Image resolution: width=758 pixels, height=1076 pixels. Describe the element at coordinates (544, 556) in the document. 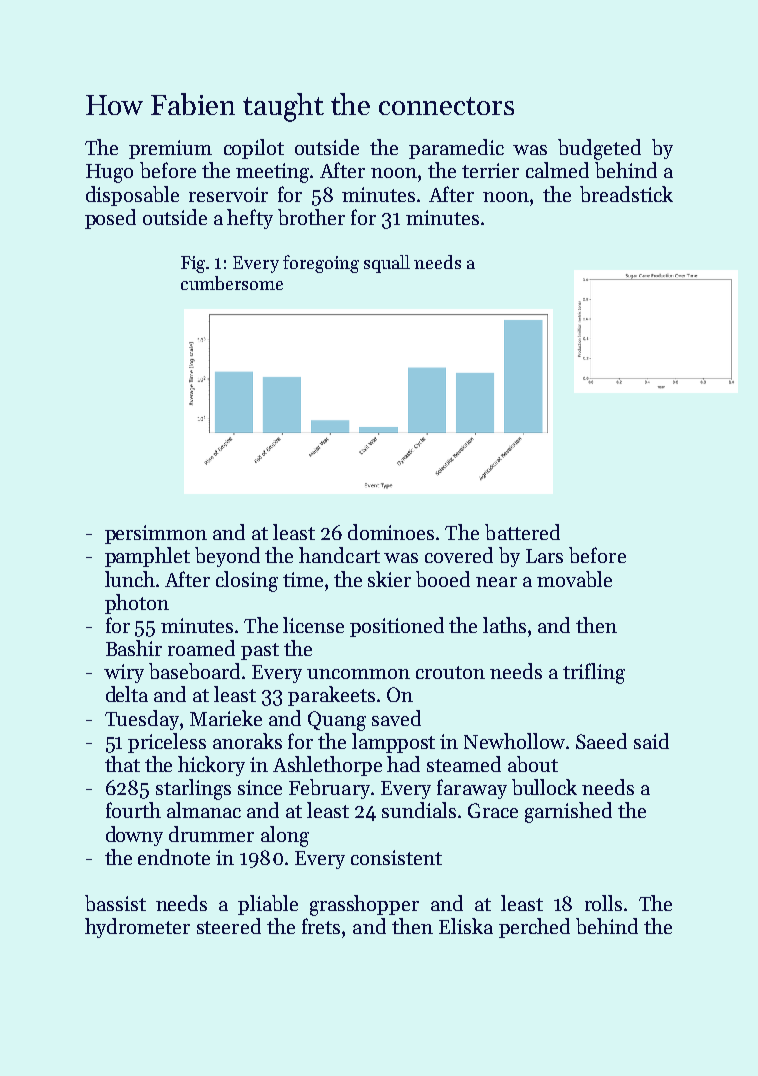

I see `Lars` at that location.
